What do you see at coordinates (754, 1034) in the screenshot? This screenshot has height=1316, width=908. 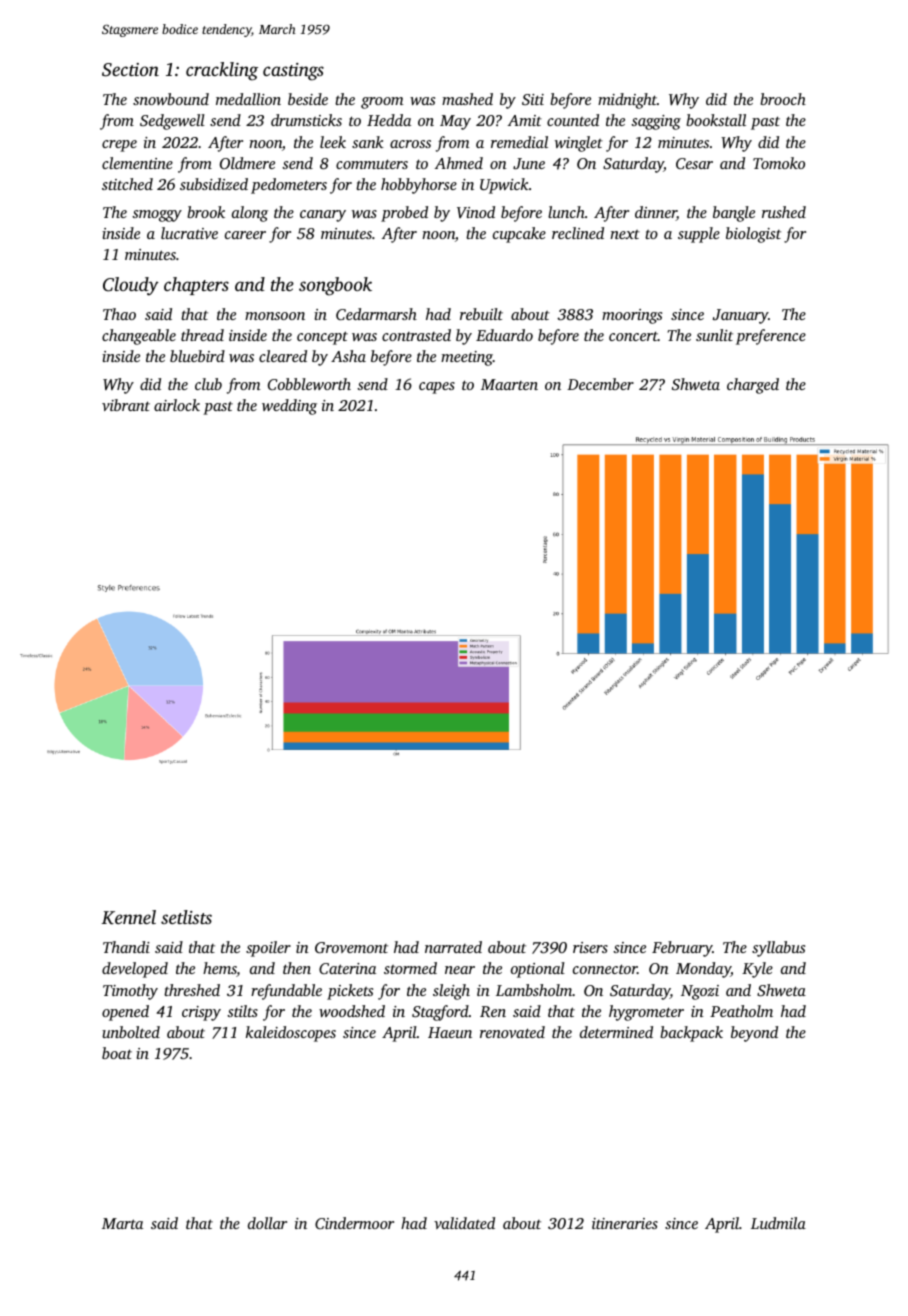 I see `beyond` at bounding box center [754, 1034].
